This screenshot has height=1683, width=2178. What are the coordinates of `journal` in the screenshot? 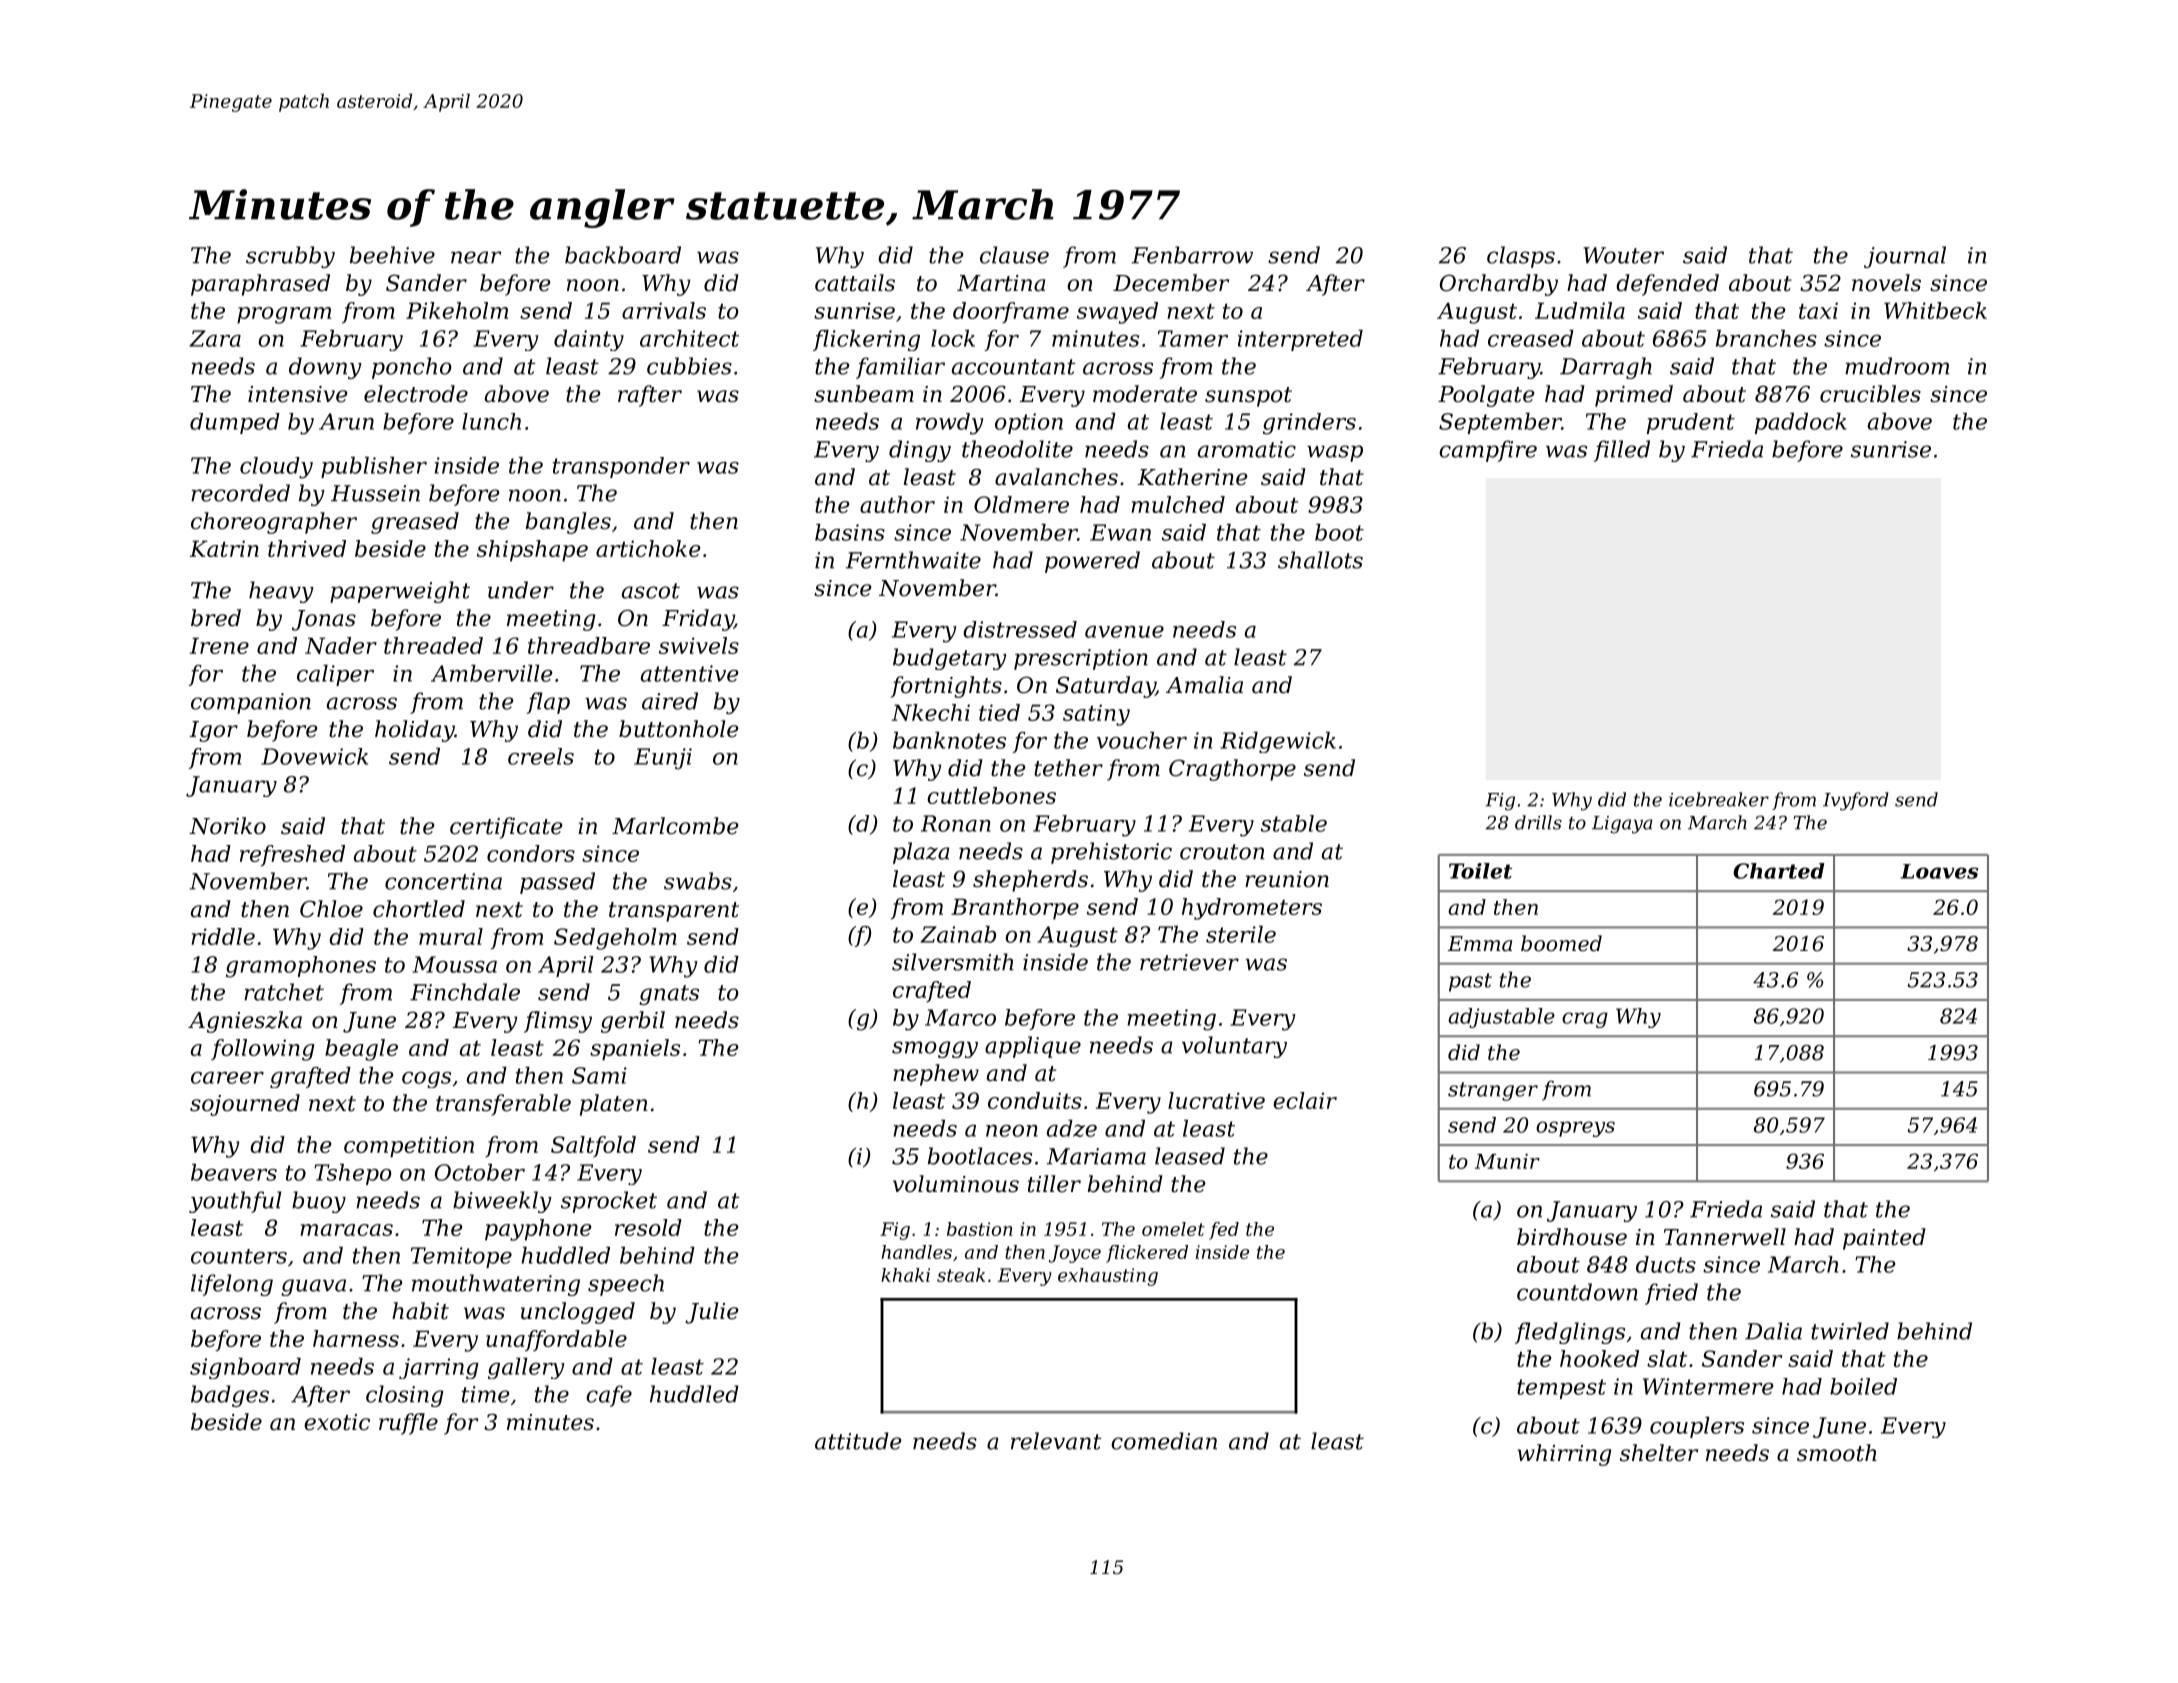 It's located at (1905, 257).
